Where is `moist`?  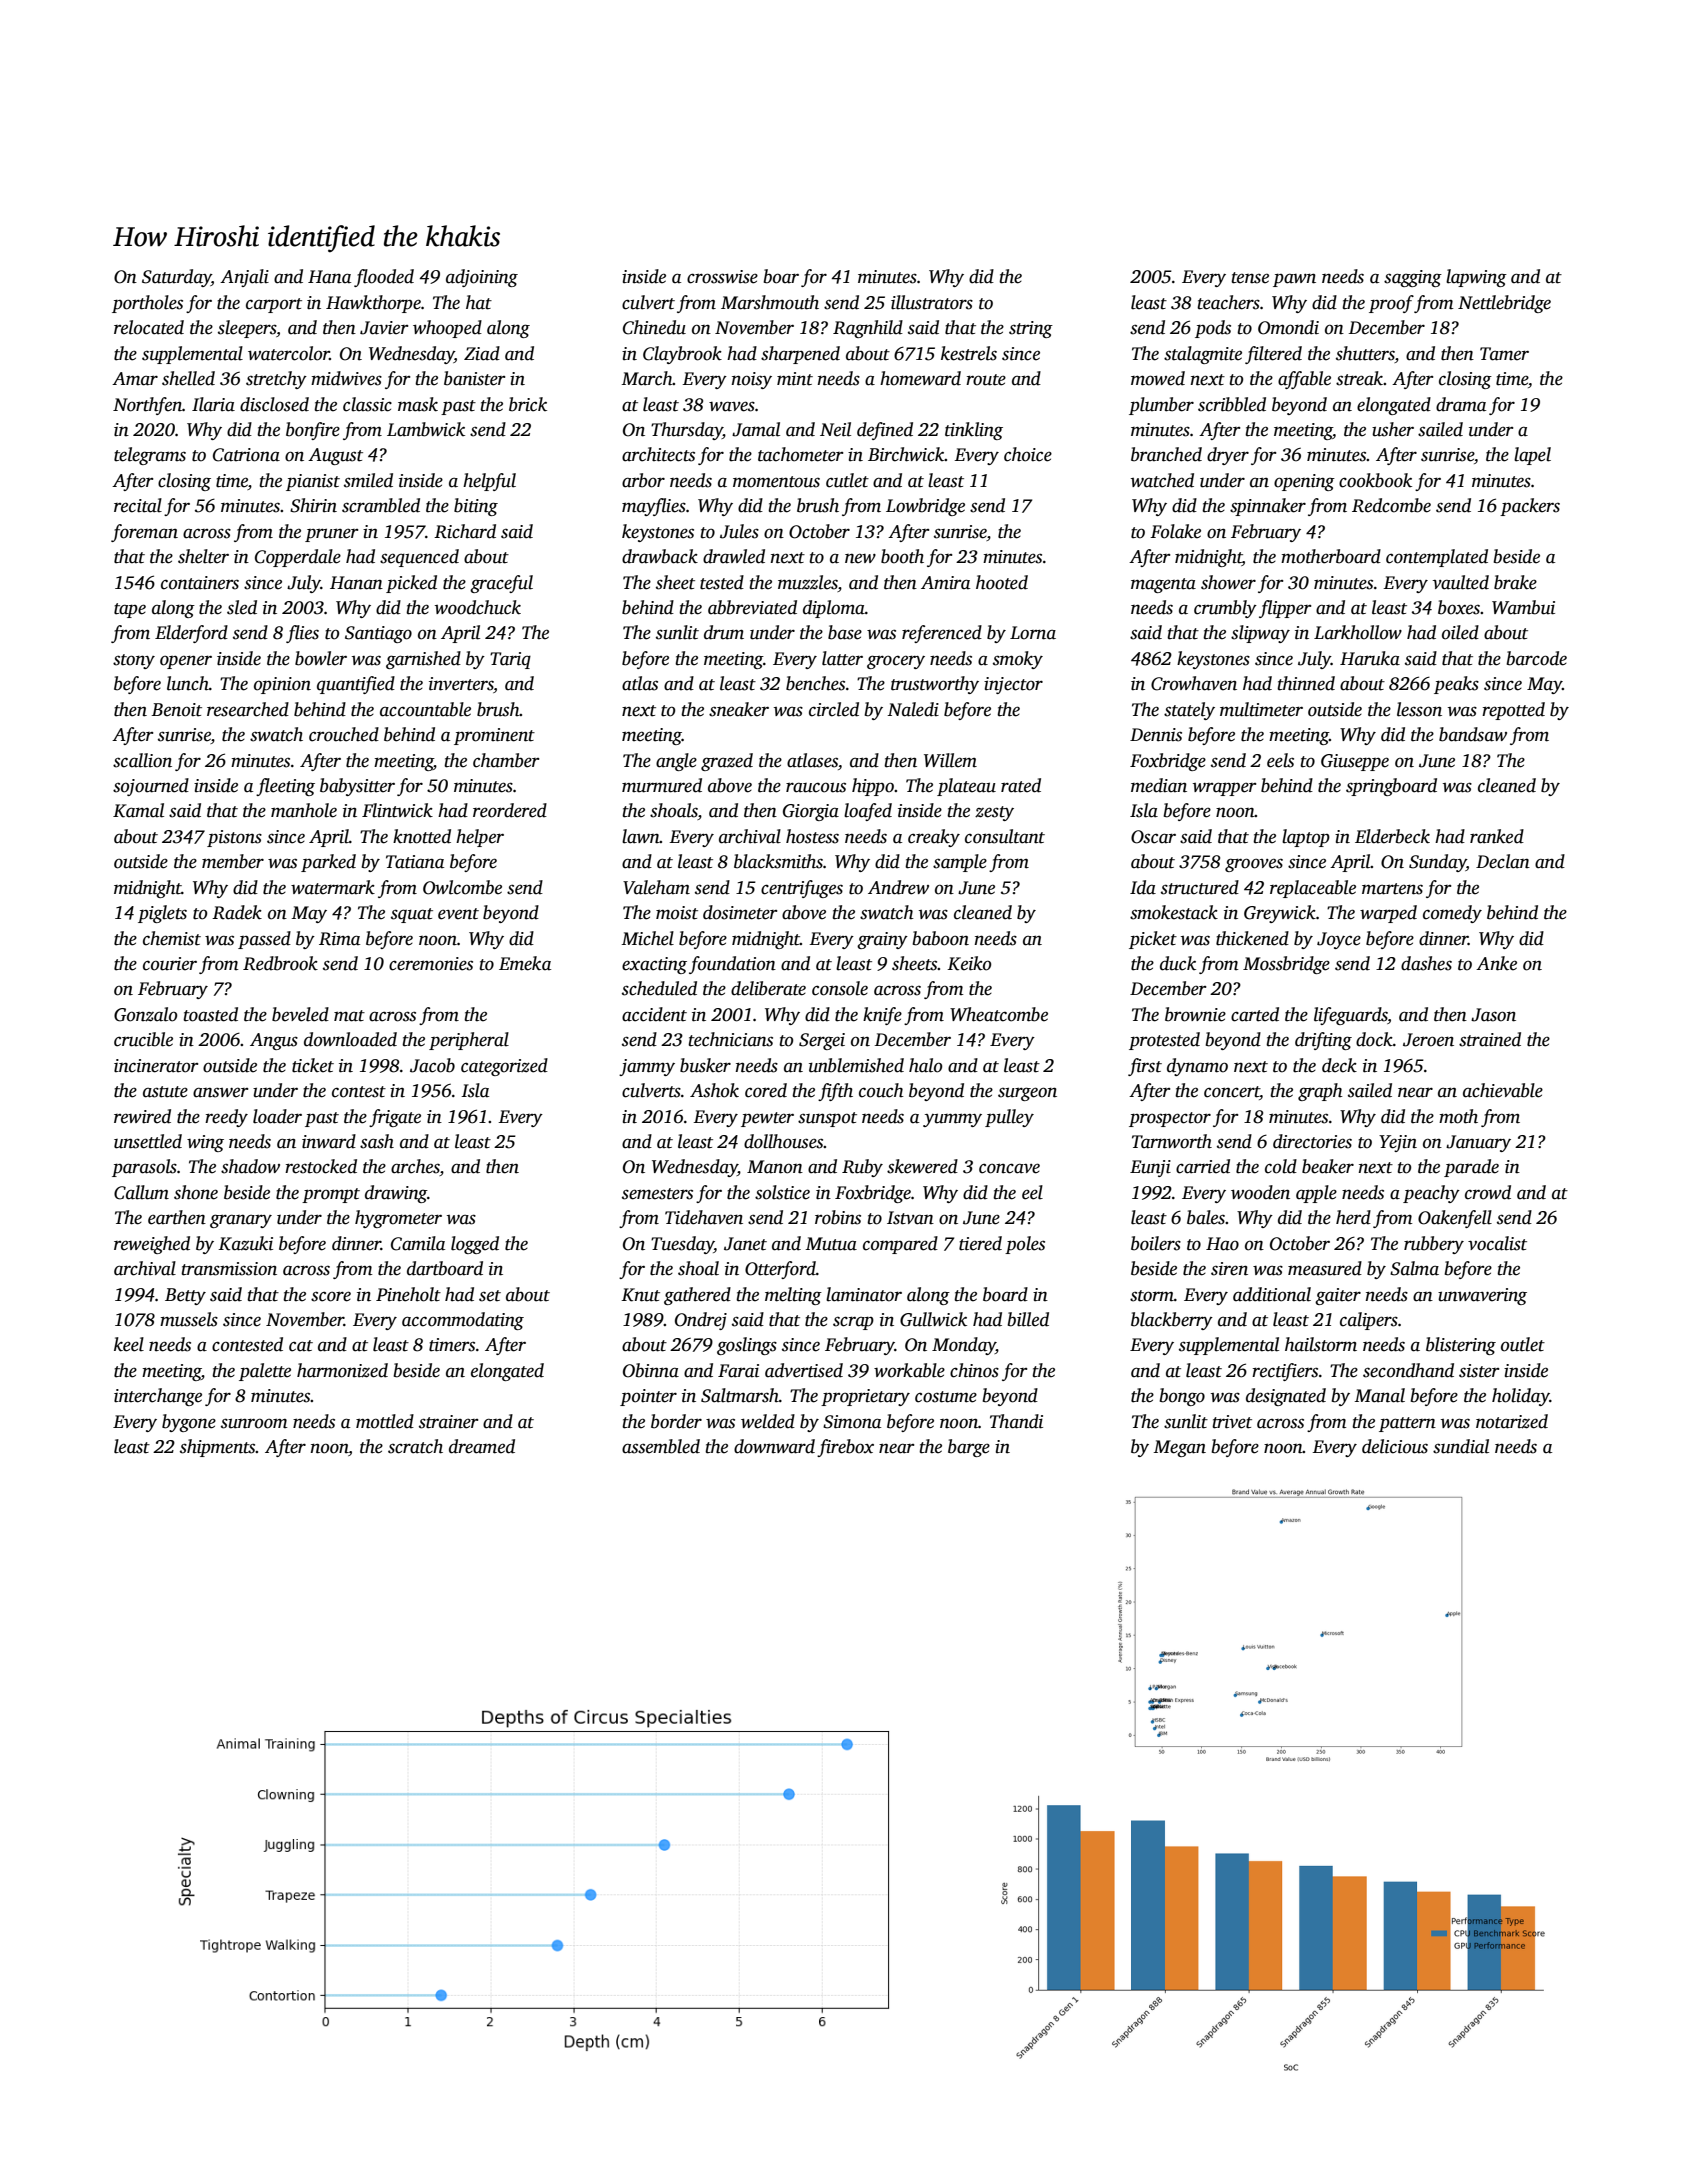
moist is located at coordinates (677, 913).
